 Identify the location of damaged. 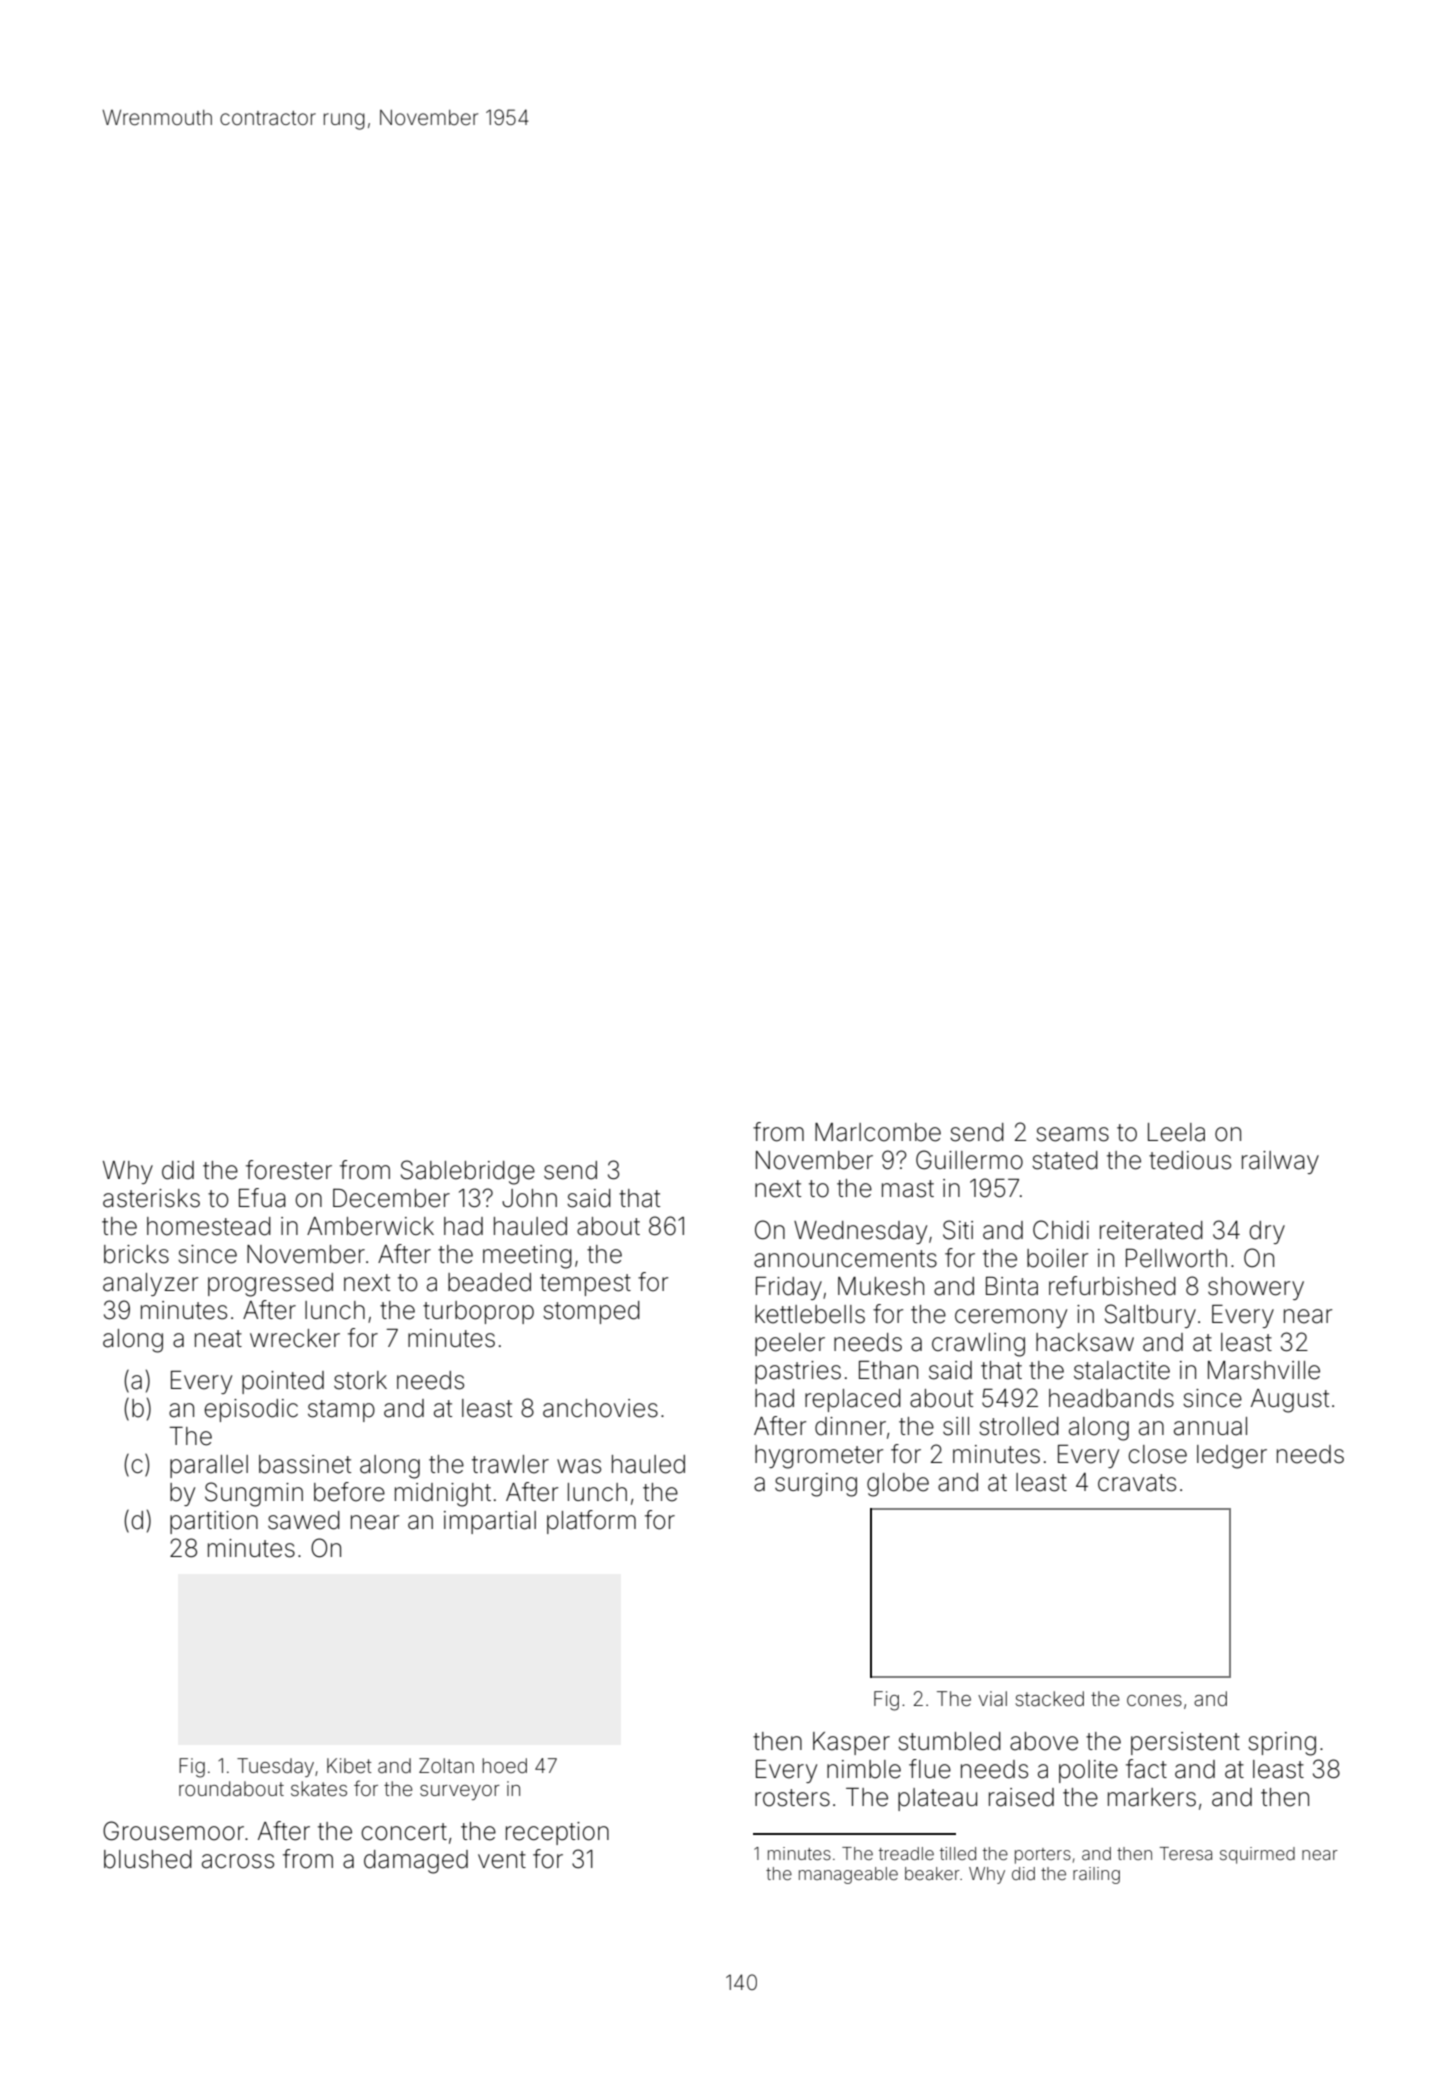
(416, 1862).
